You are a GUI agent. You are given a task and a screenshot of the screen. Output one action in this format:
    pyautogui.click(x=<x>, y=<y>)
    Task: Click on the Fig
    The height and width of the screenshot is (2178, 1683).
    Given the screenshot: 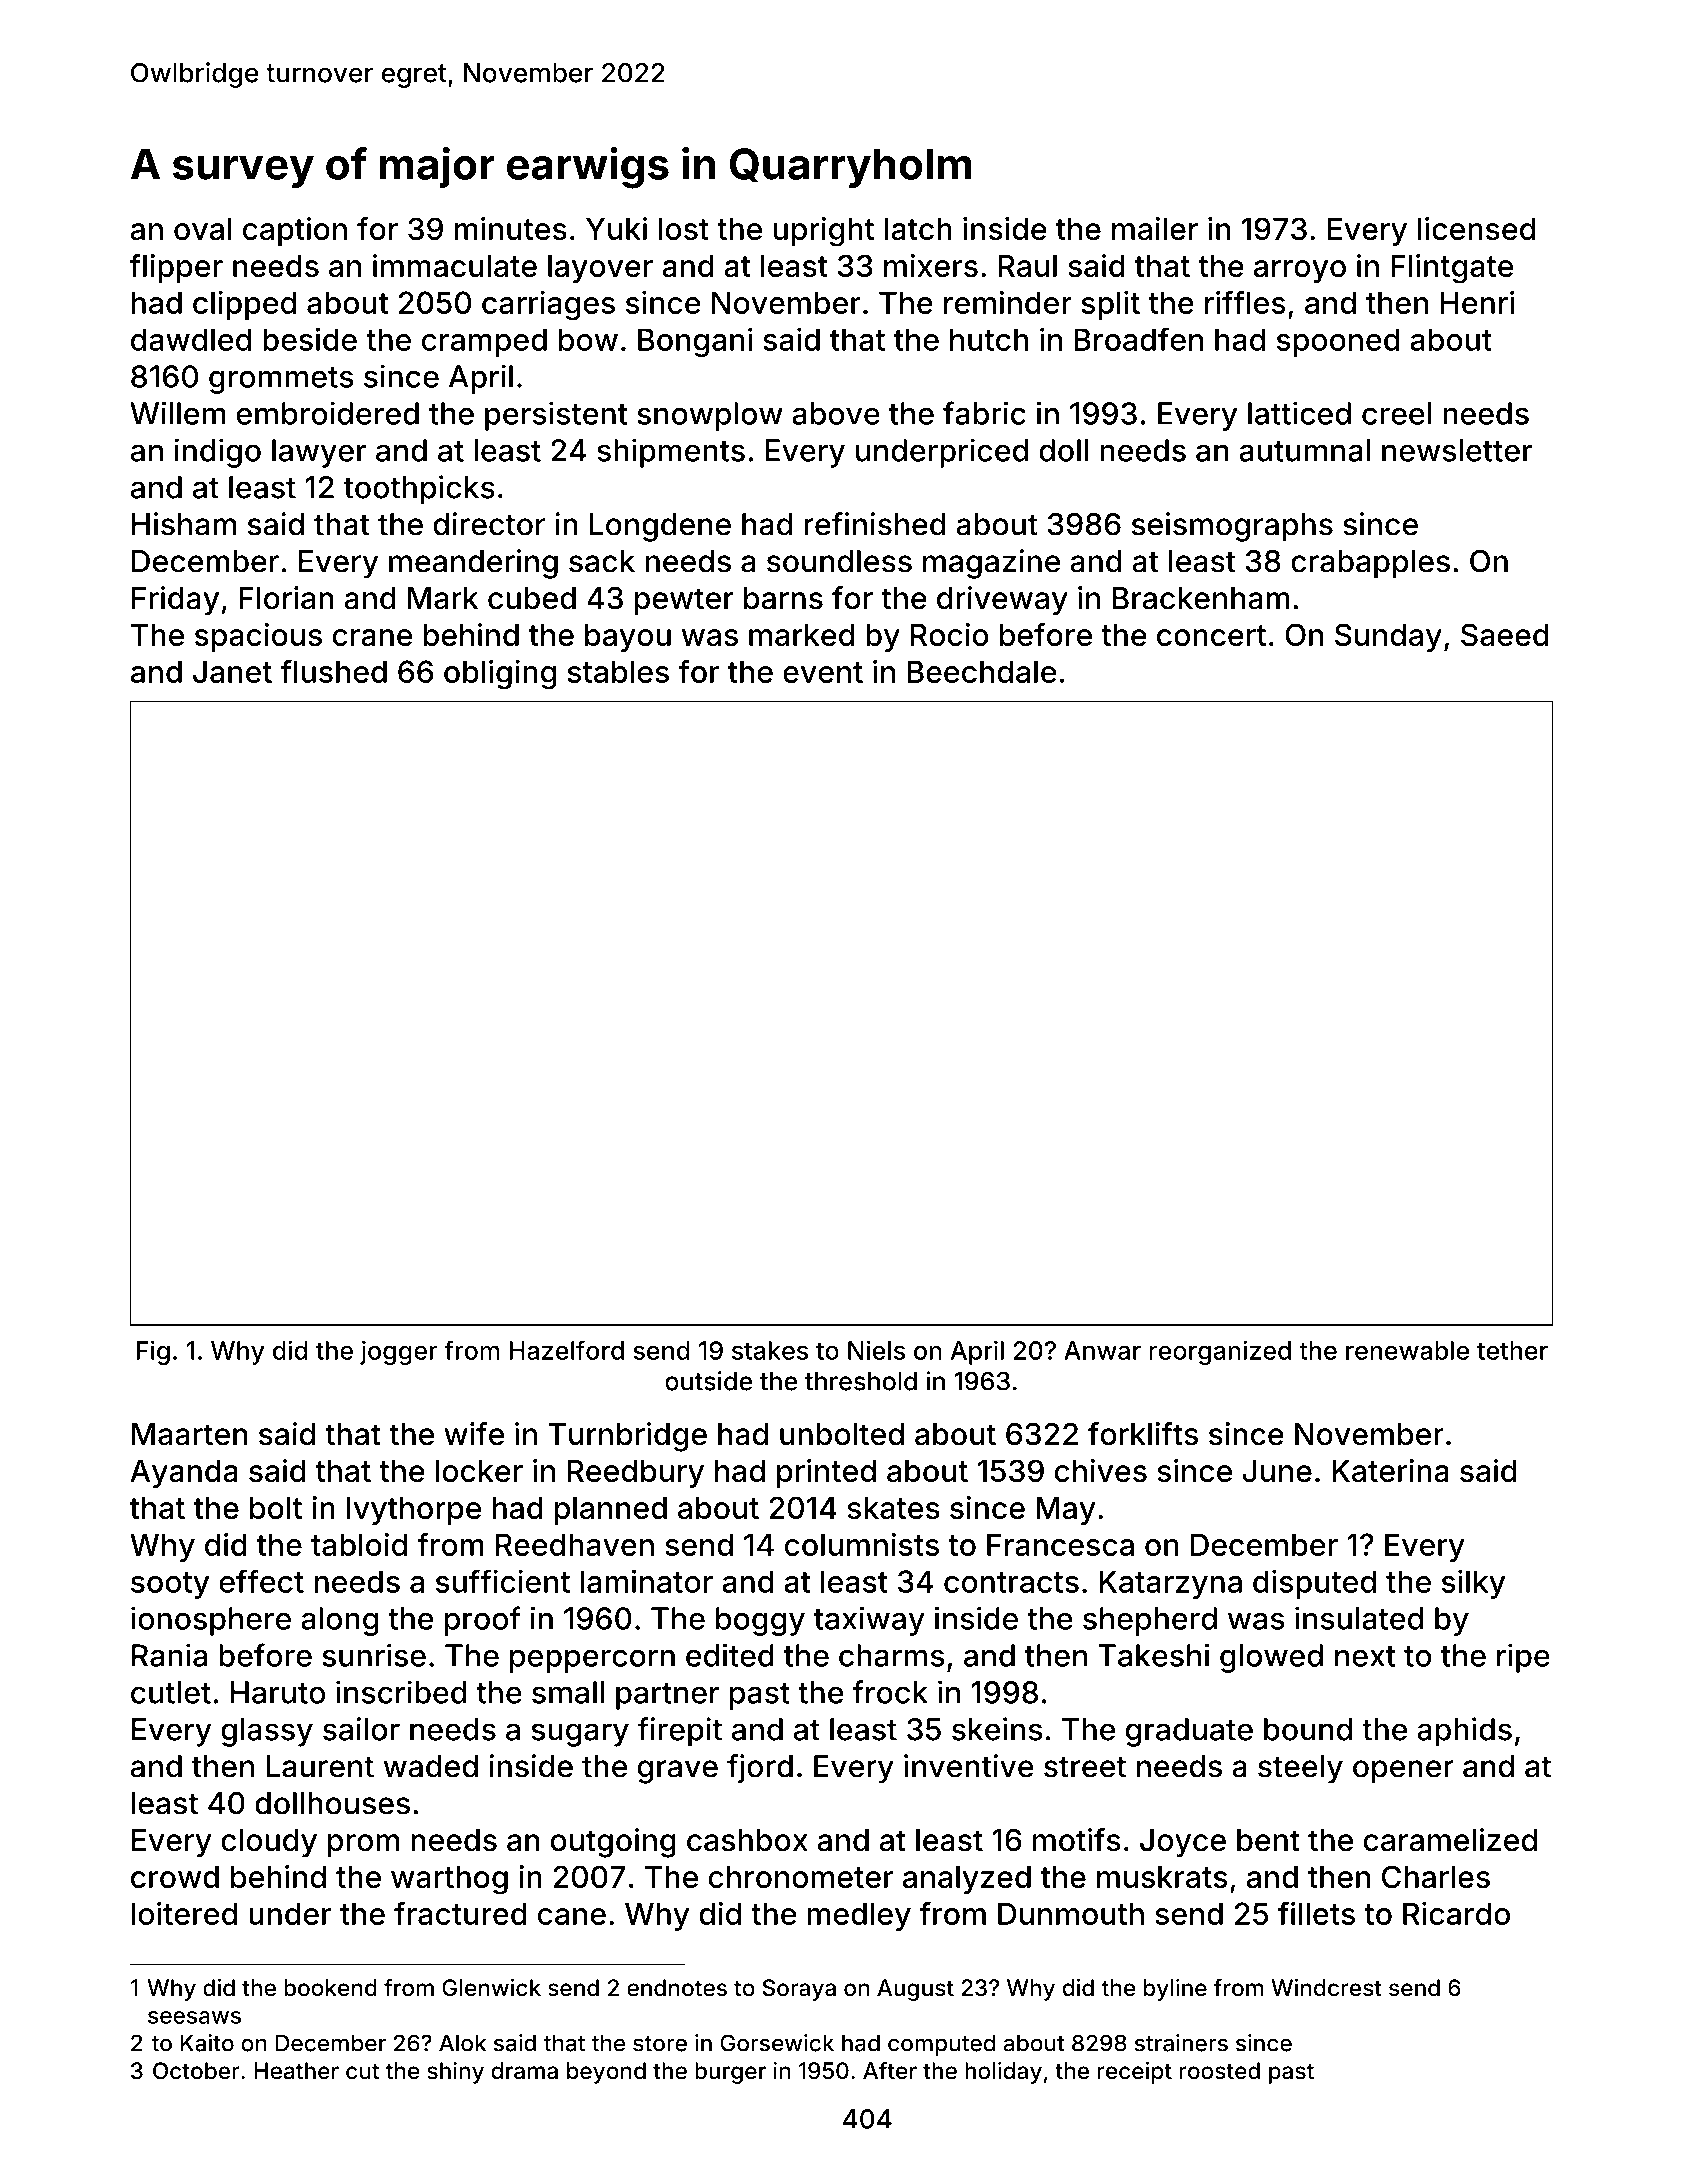 What is the action you would take?
    pyautogui.click(x=153, y=1352)
